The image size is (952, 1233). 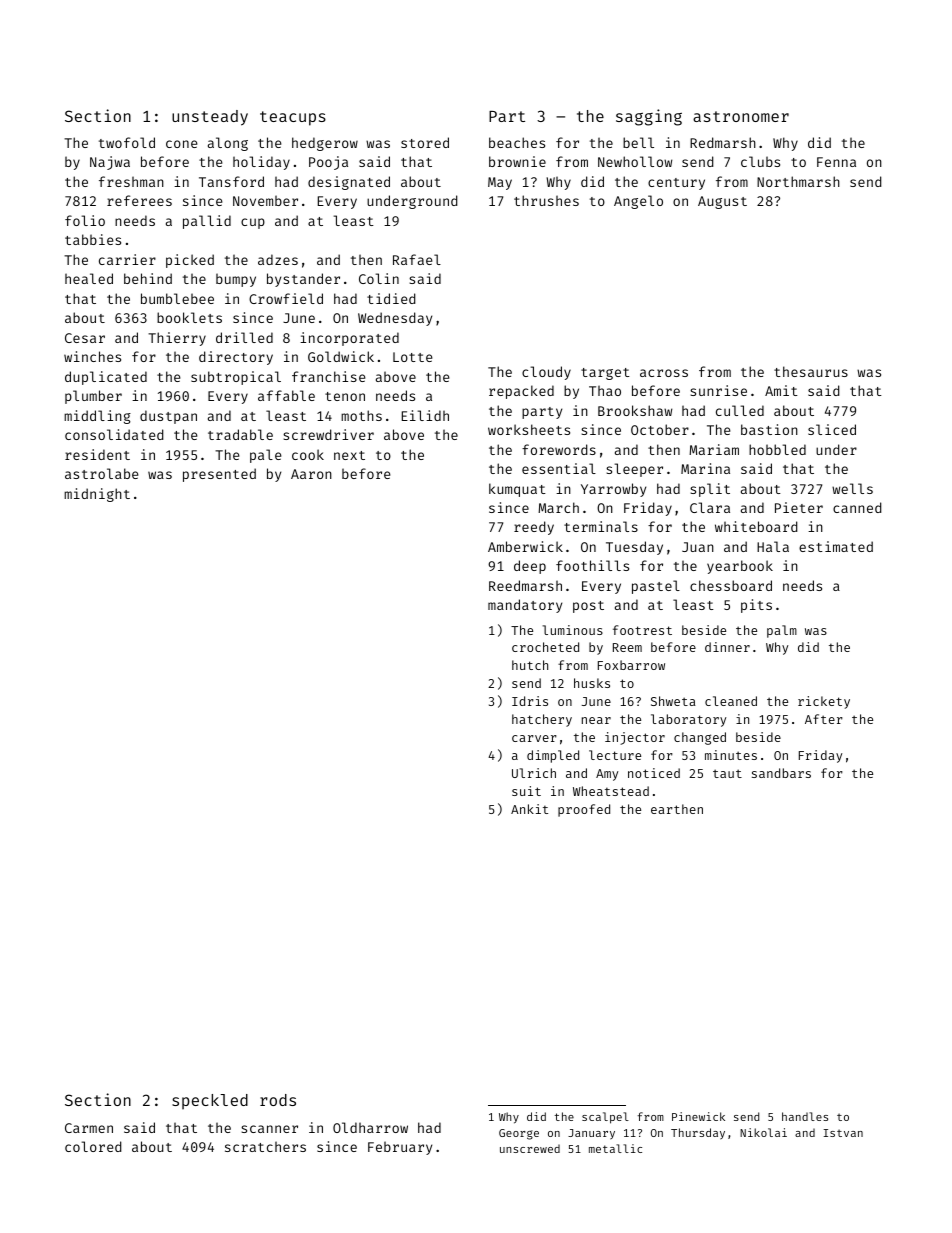 What do you see at coordinates (649, 117) in the image?
I see `sagging` at bounding box center [649, 117].
